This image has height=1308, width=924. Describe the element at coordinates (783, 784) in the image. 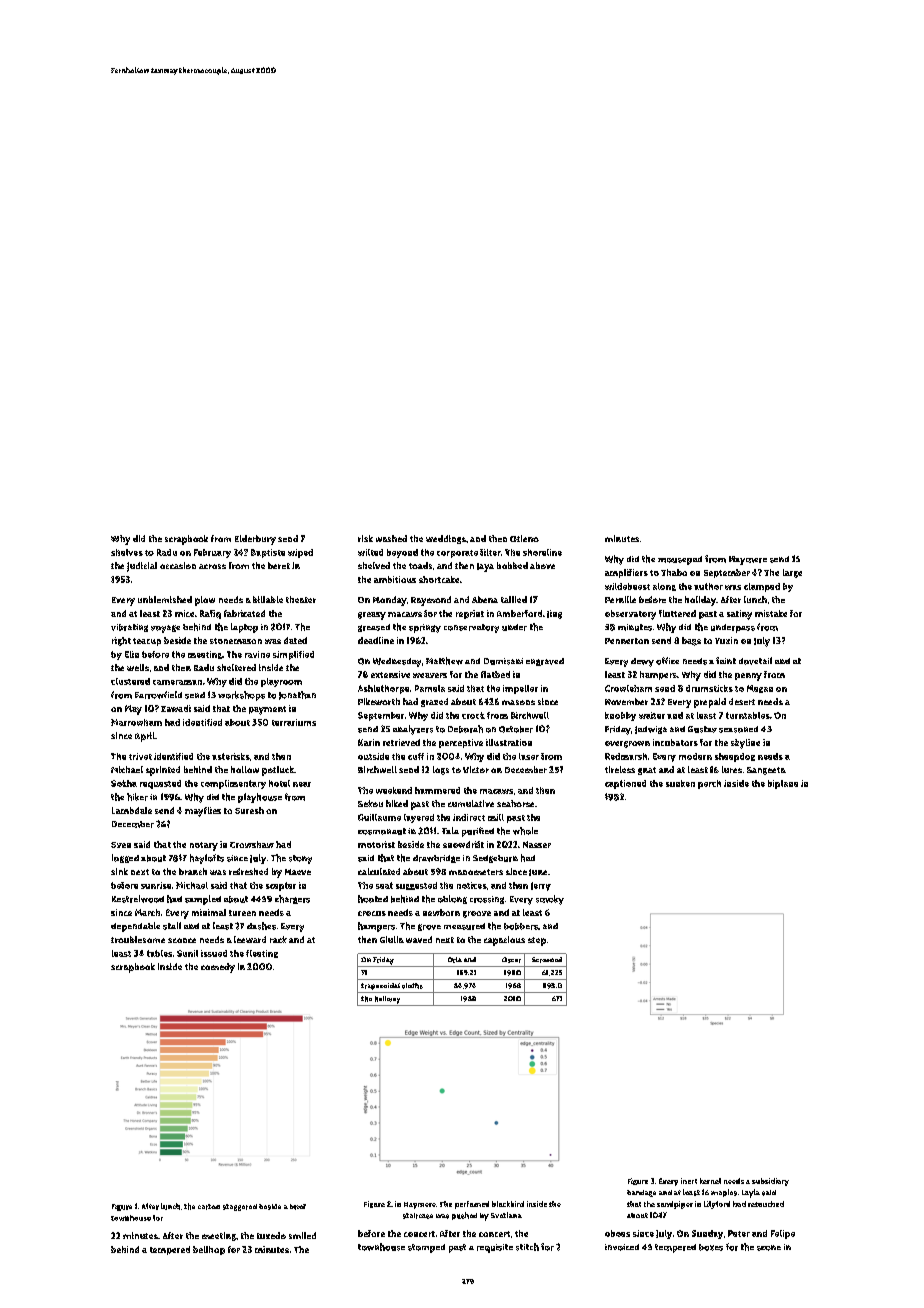

I see `biplane` at that location.
